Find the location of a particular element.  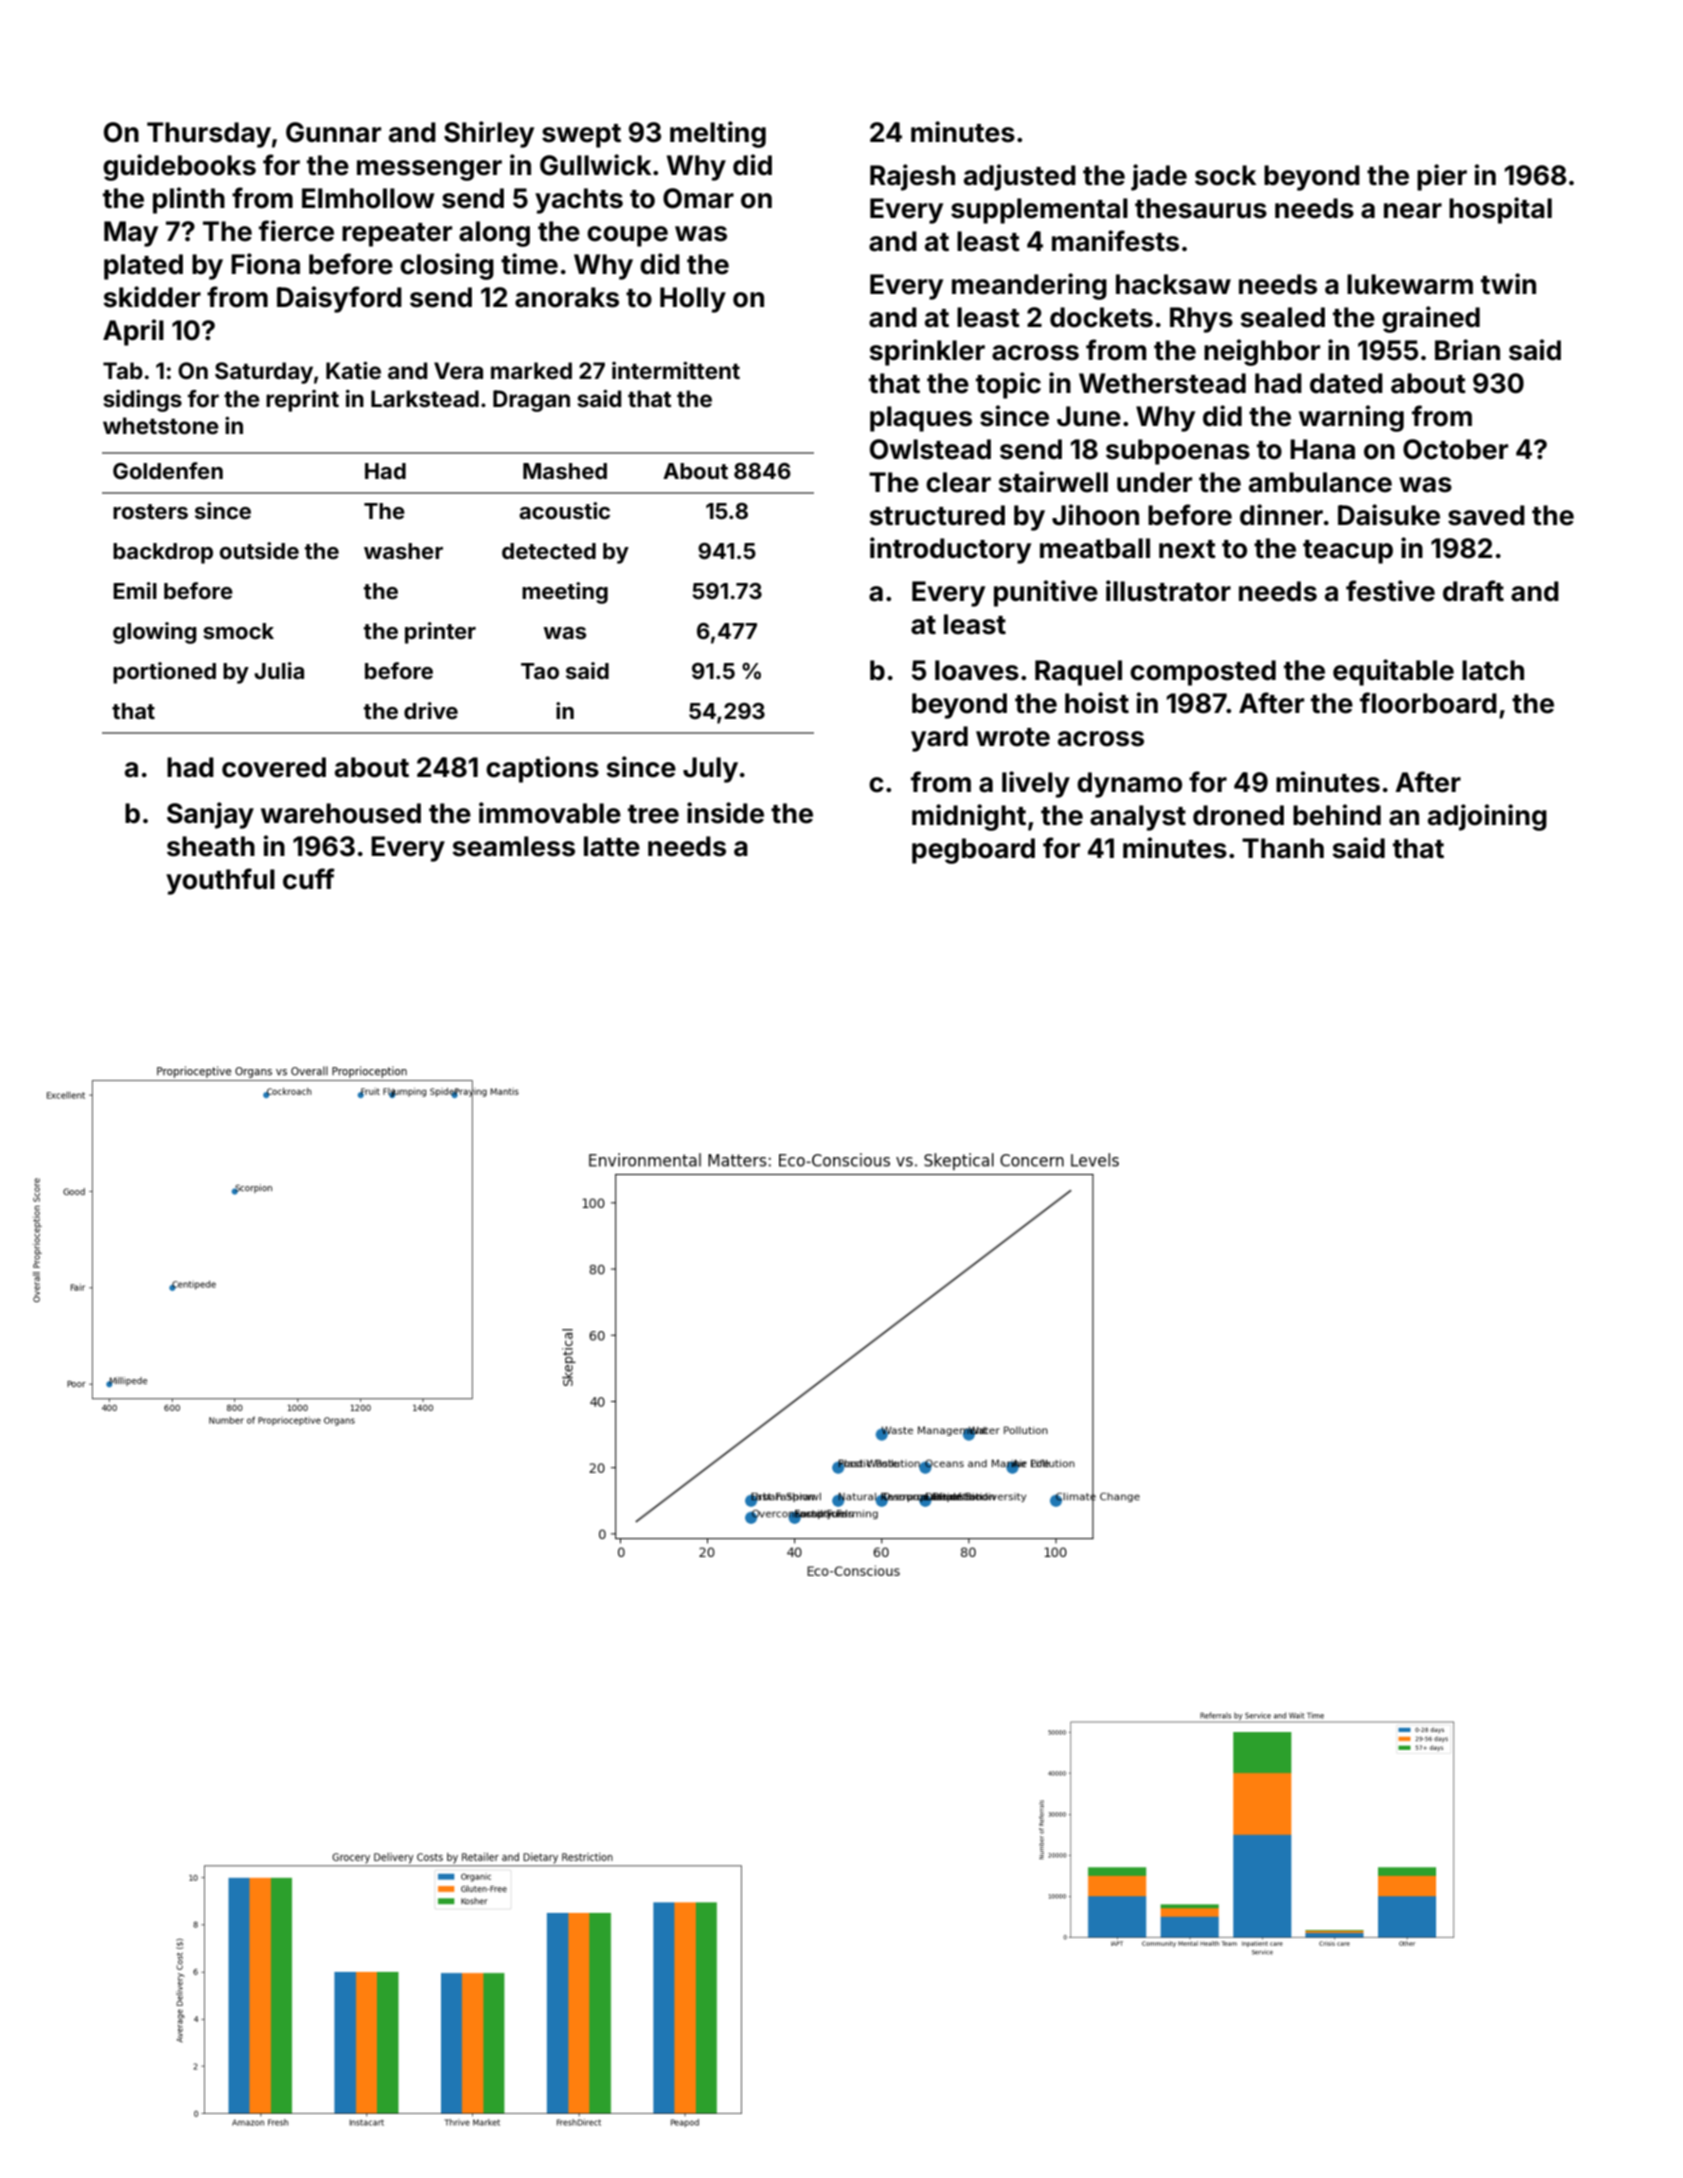

twin is located at coordinates (1508, 283).
